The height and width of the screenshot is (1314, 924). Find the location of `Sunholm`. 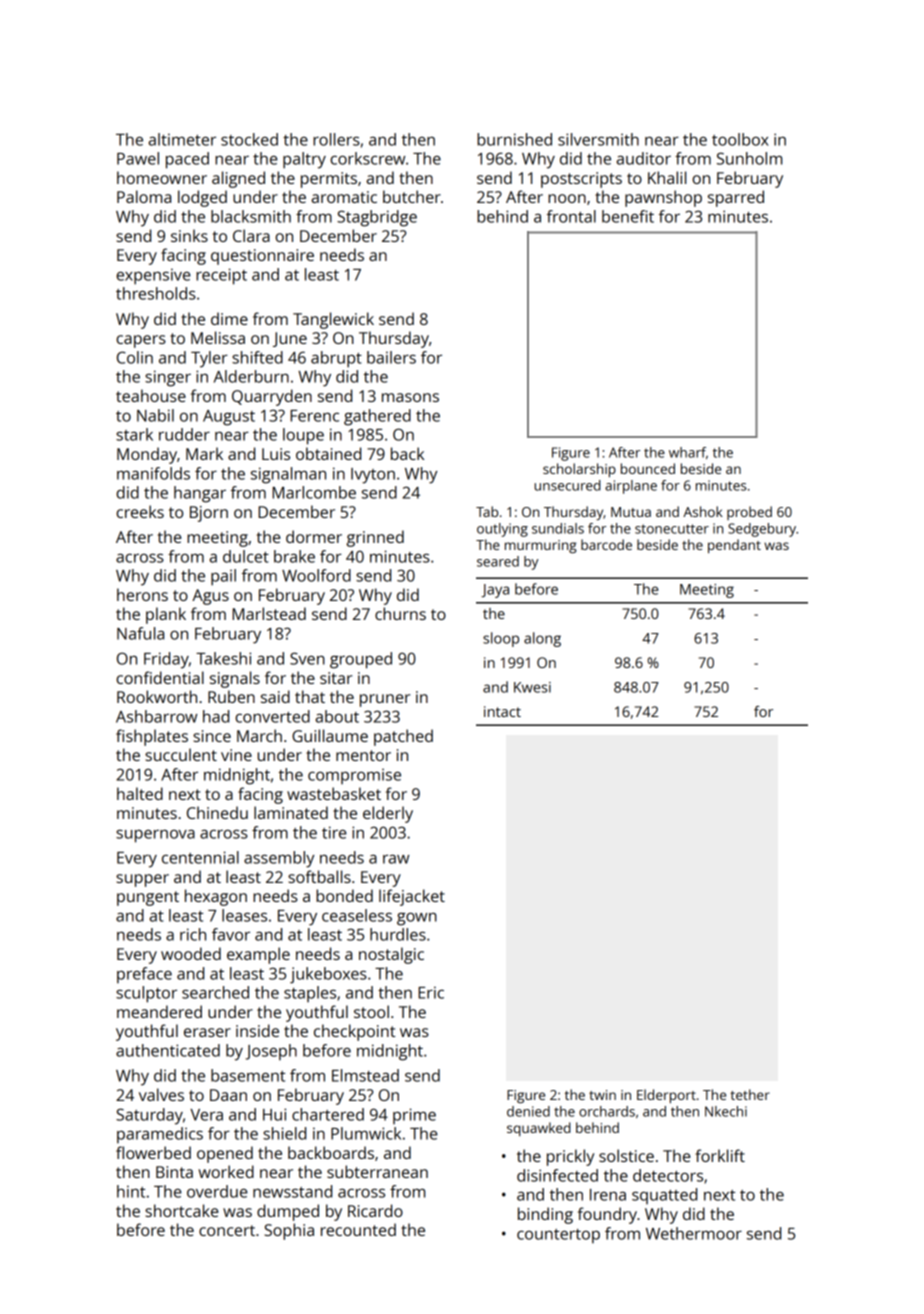

Sunholm is located at coordinates (749, 158).
